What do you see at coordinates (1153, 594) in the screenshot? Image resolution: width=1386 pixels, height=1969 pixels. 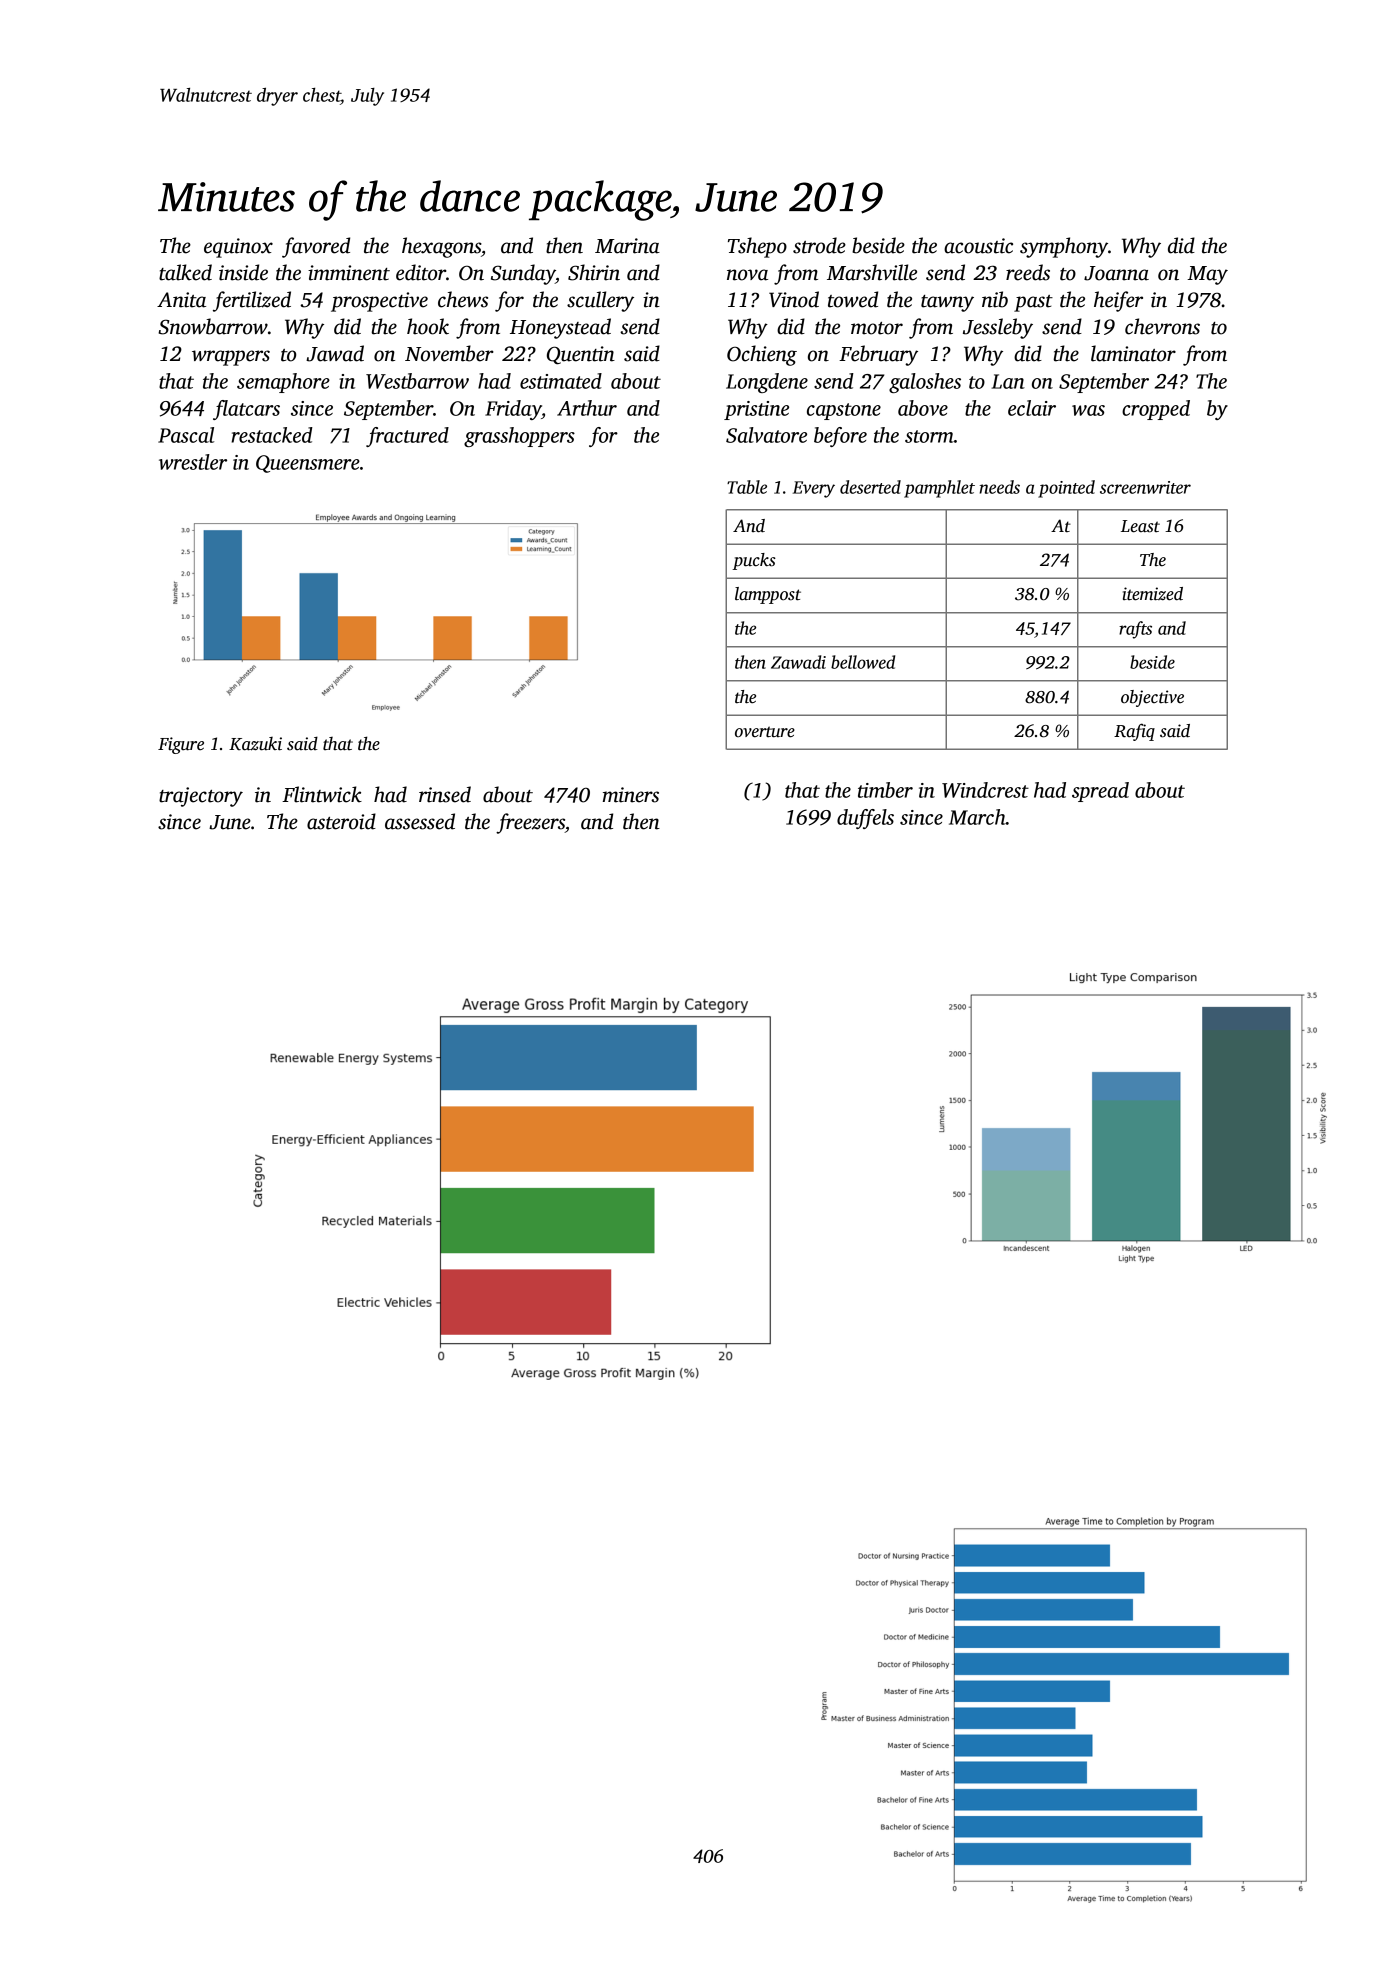 I see `itemized` at bounding box center [1153, 594].
